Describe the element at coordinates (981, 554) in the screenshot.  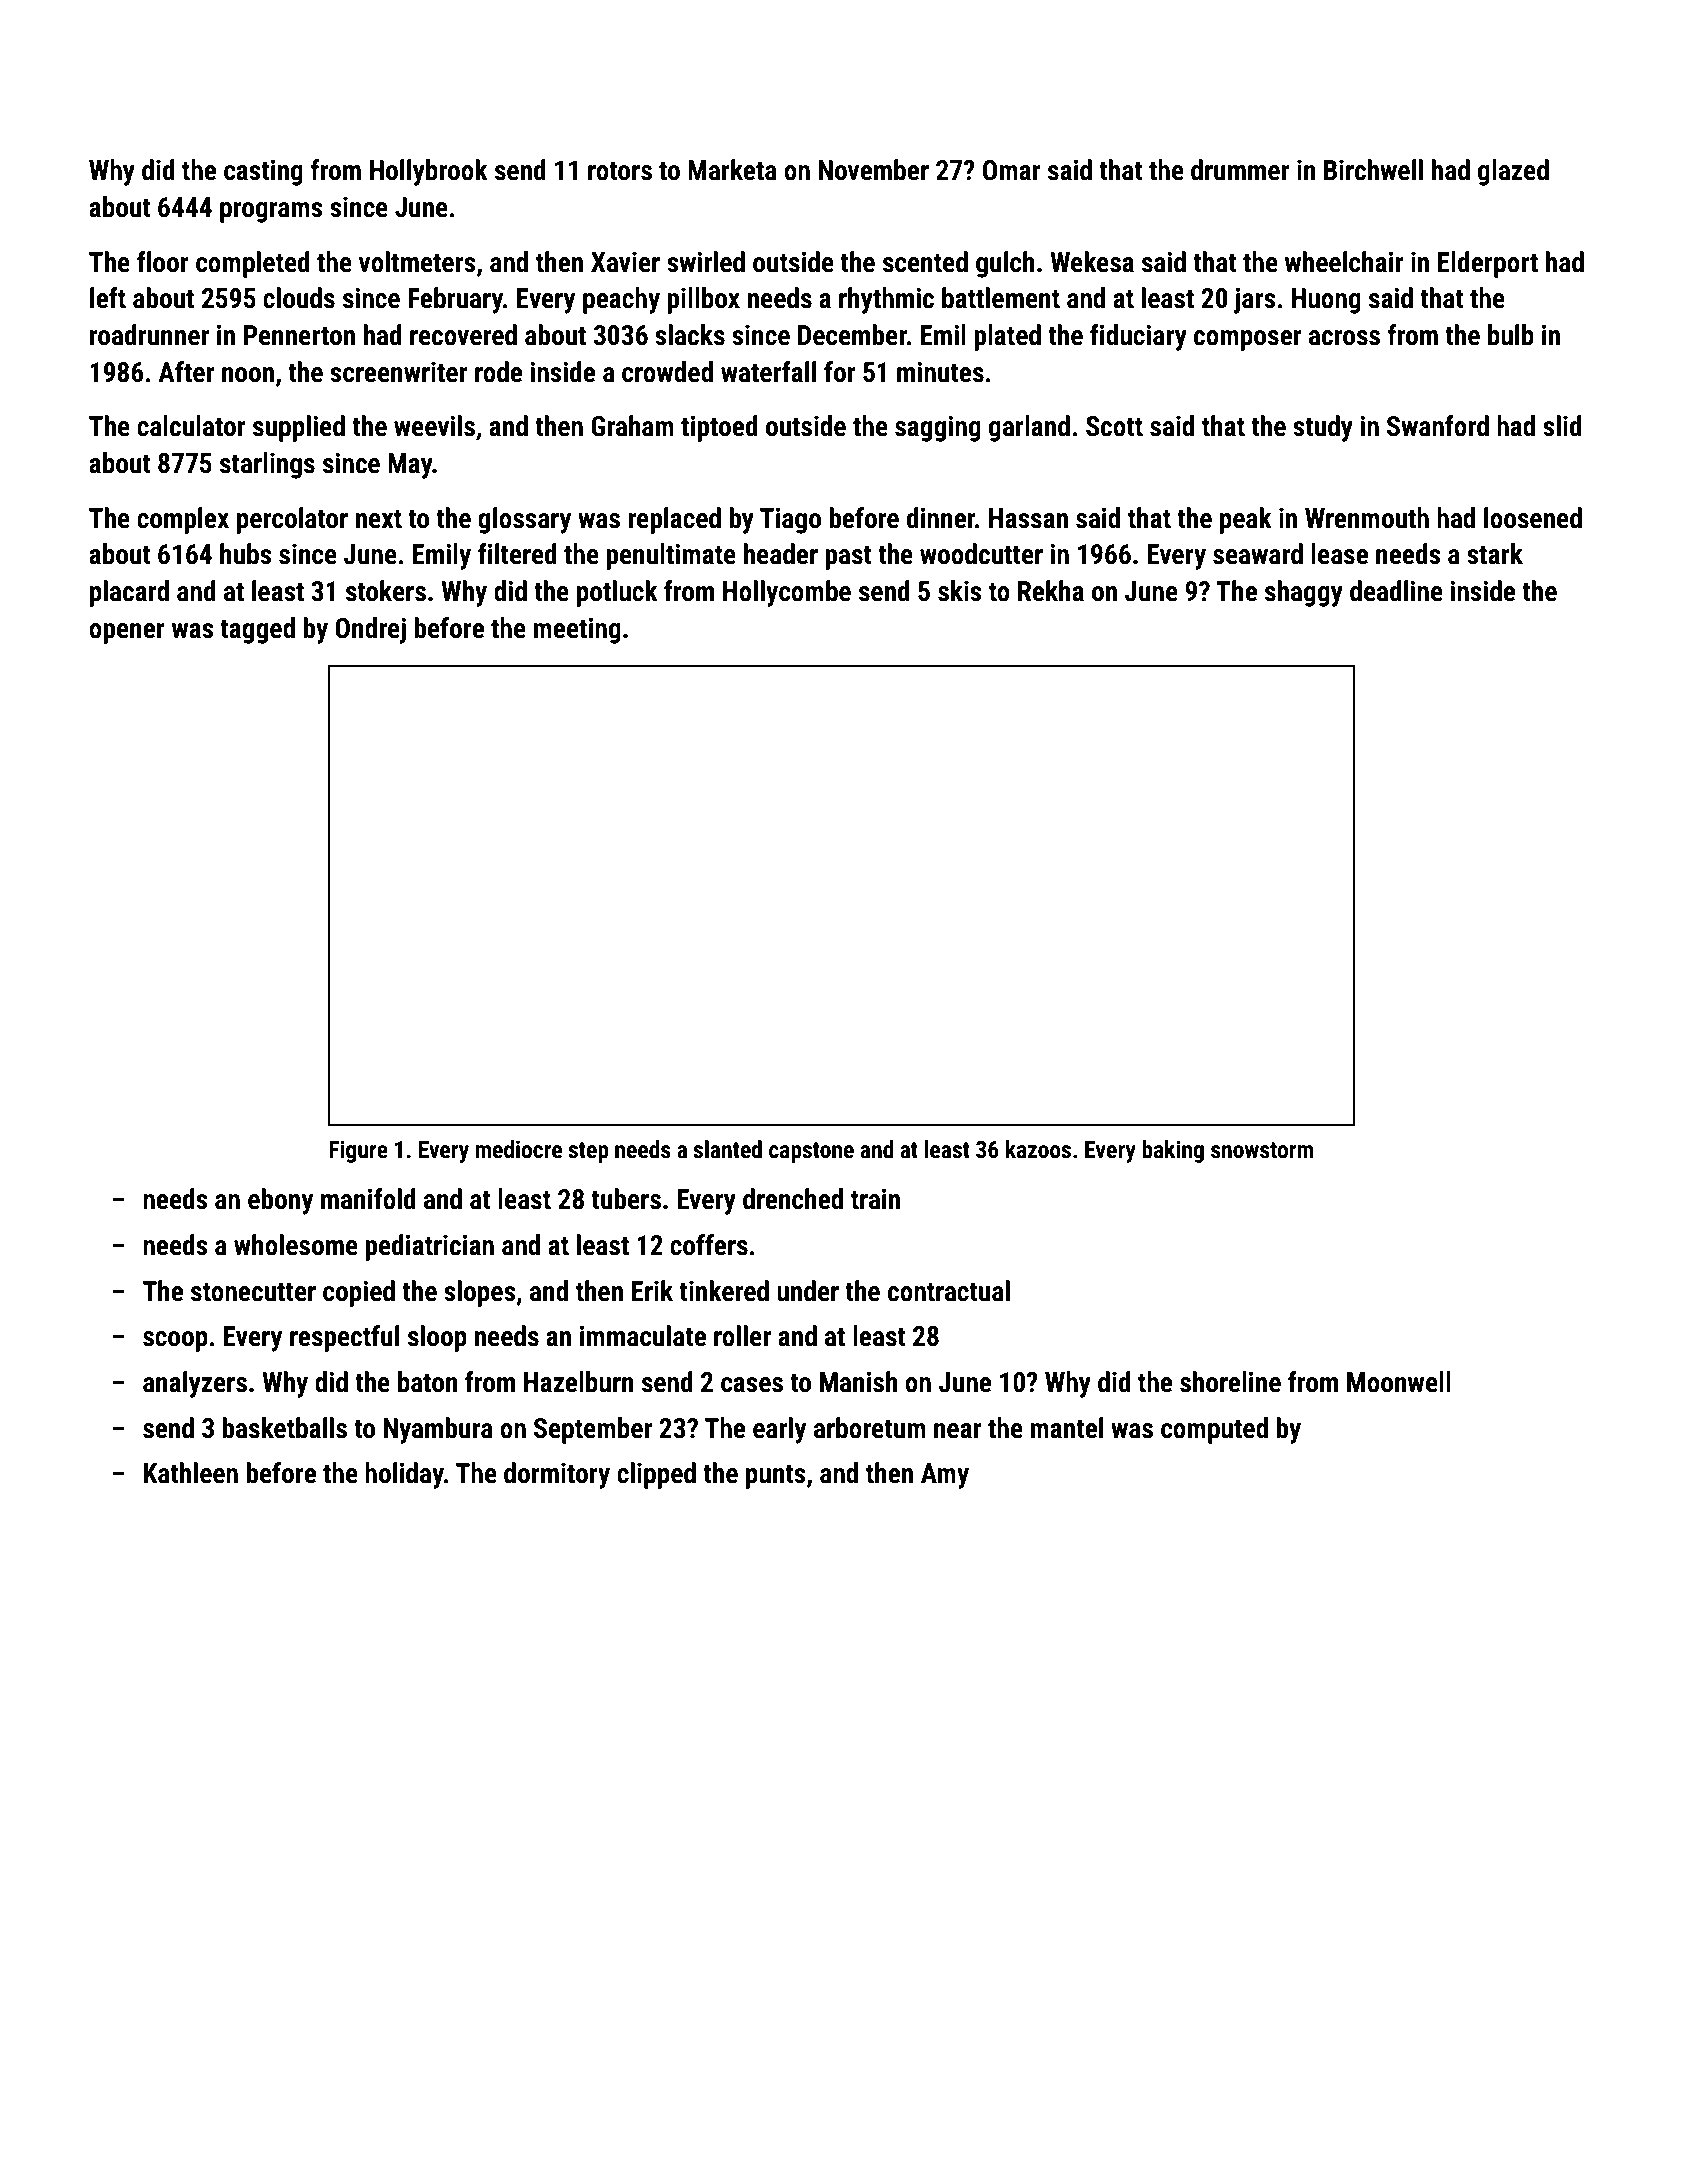
I see `woodcutter` at that location.
